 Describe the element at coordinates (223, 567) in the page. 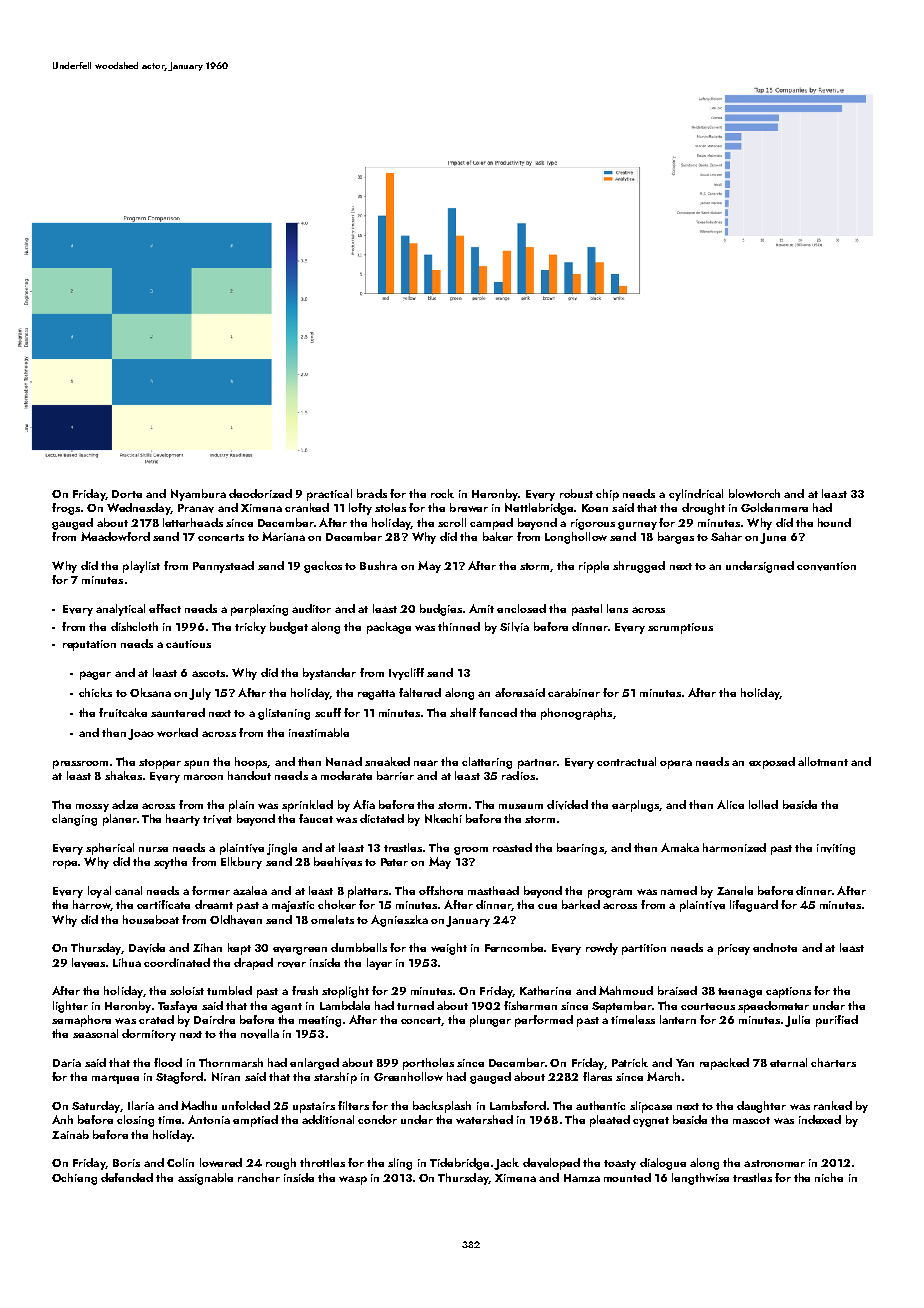

I see `Pennystead` at that location.
